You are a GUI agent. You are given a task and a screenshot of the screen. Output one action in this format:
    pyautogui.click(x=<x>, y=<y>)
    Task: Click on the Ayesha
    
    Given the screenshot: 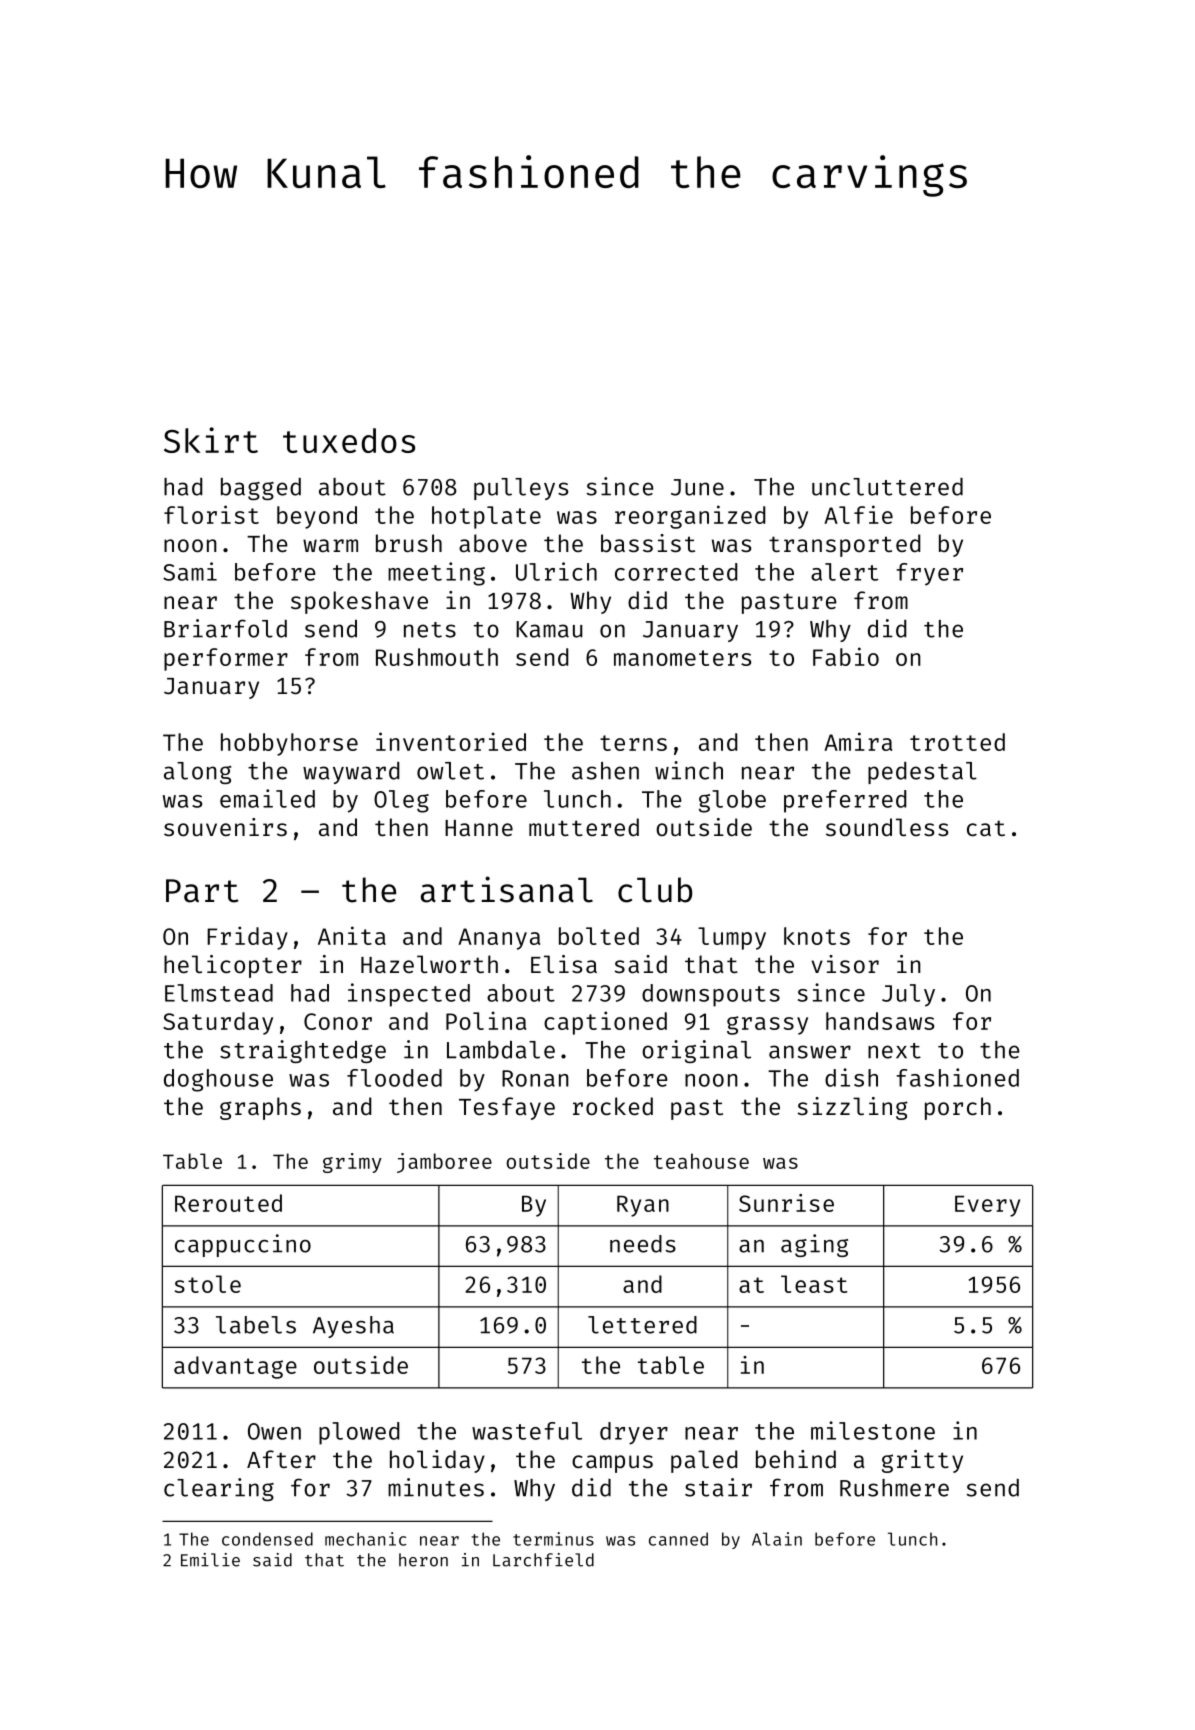 What is the action you would take?
    pyautogui.click(x=353, y=1327)
